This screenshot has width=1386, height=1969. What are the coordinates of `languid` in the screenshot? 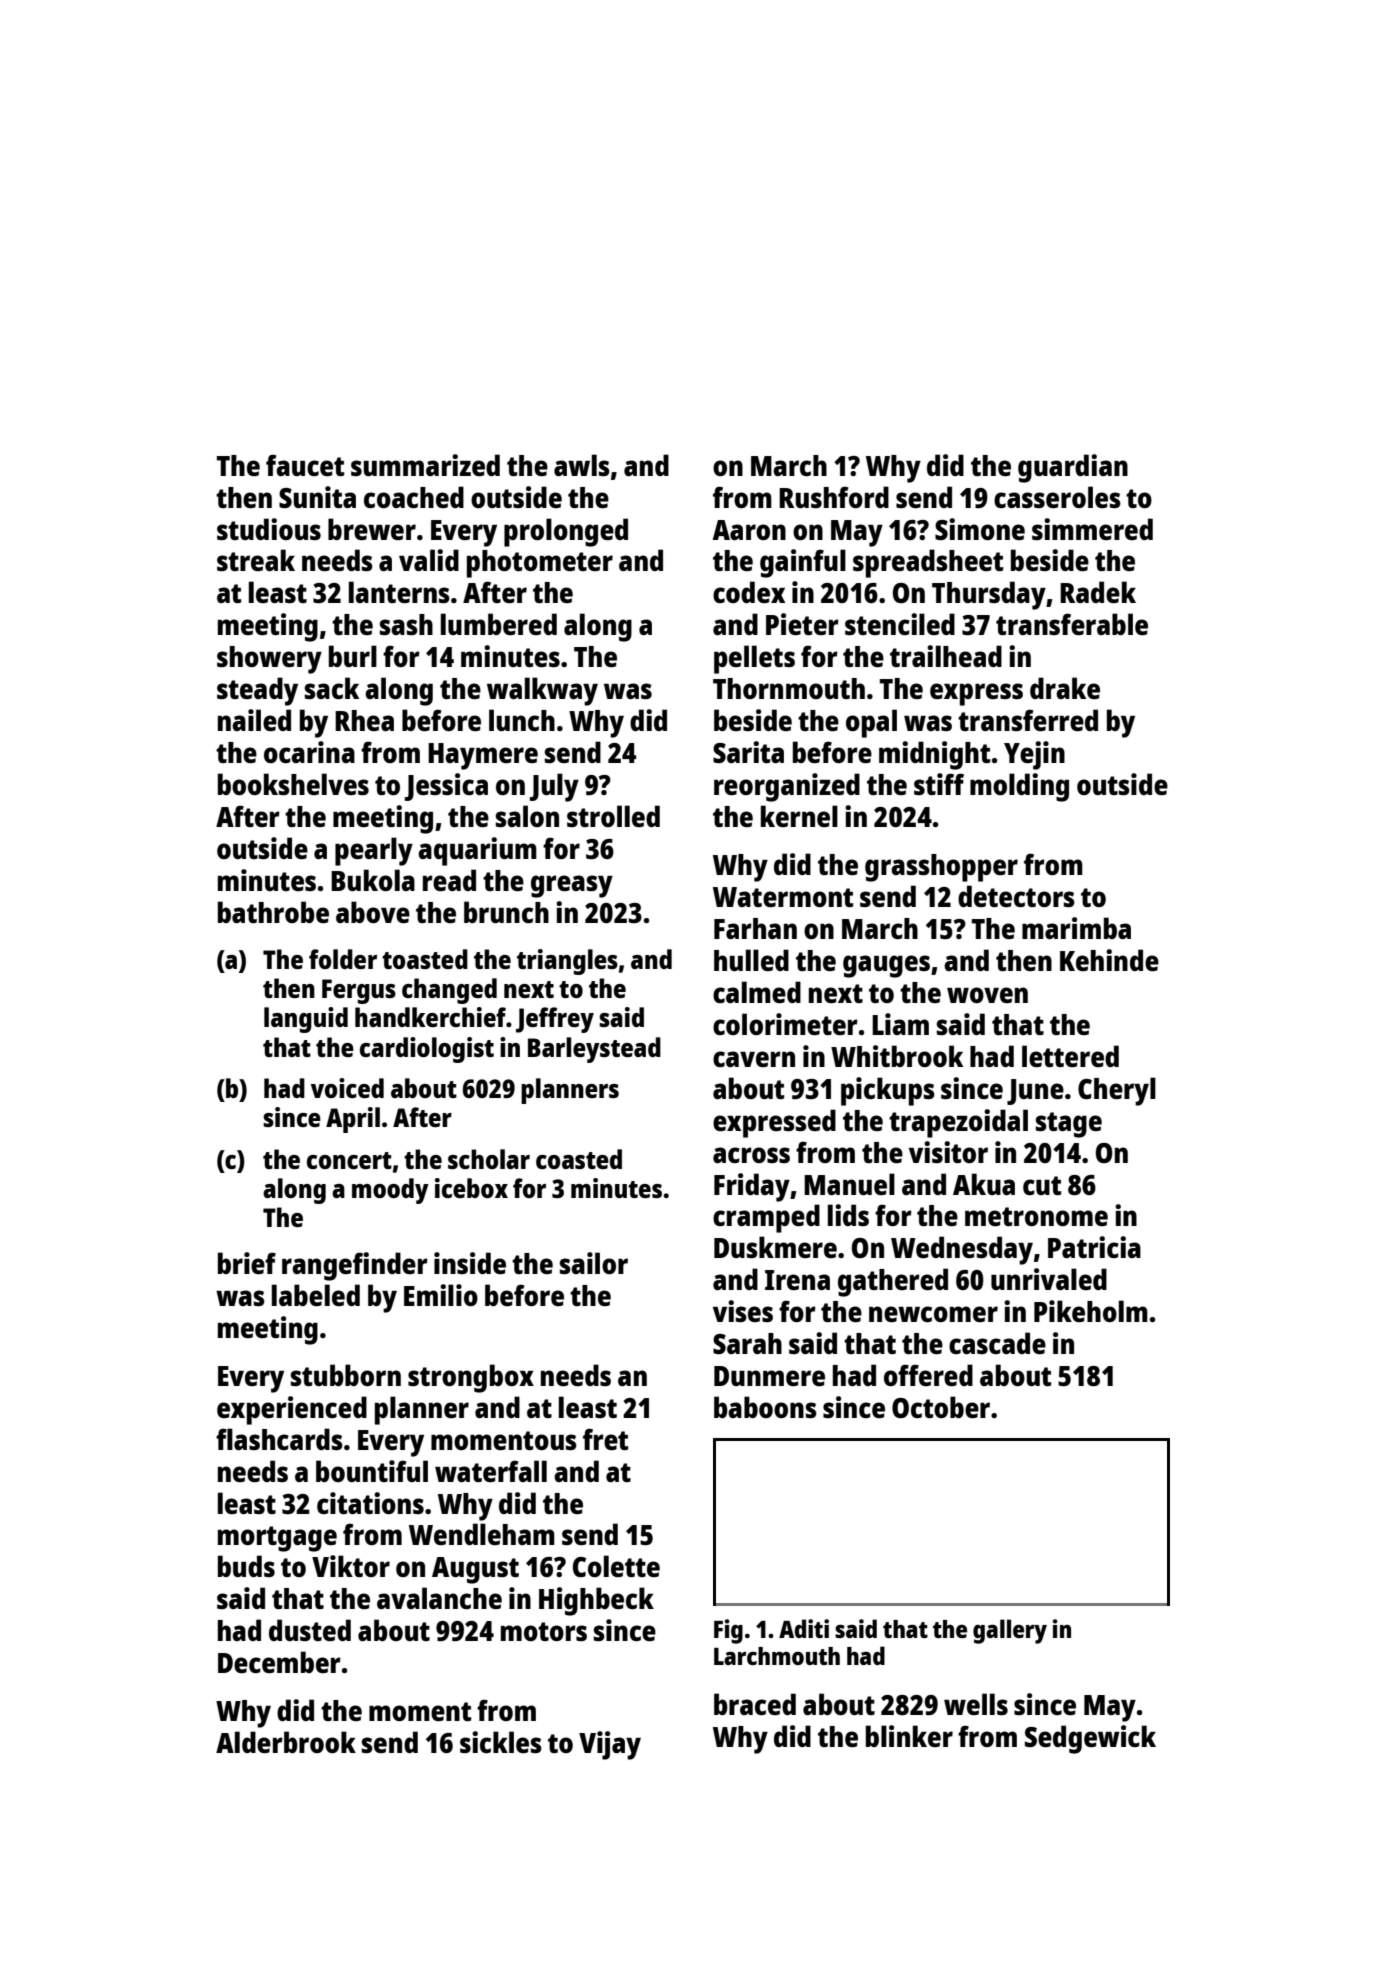 It's located at (306, 1020).
